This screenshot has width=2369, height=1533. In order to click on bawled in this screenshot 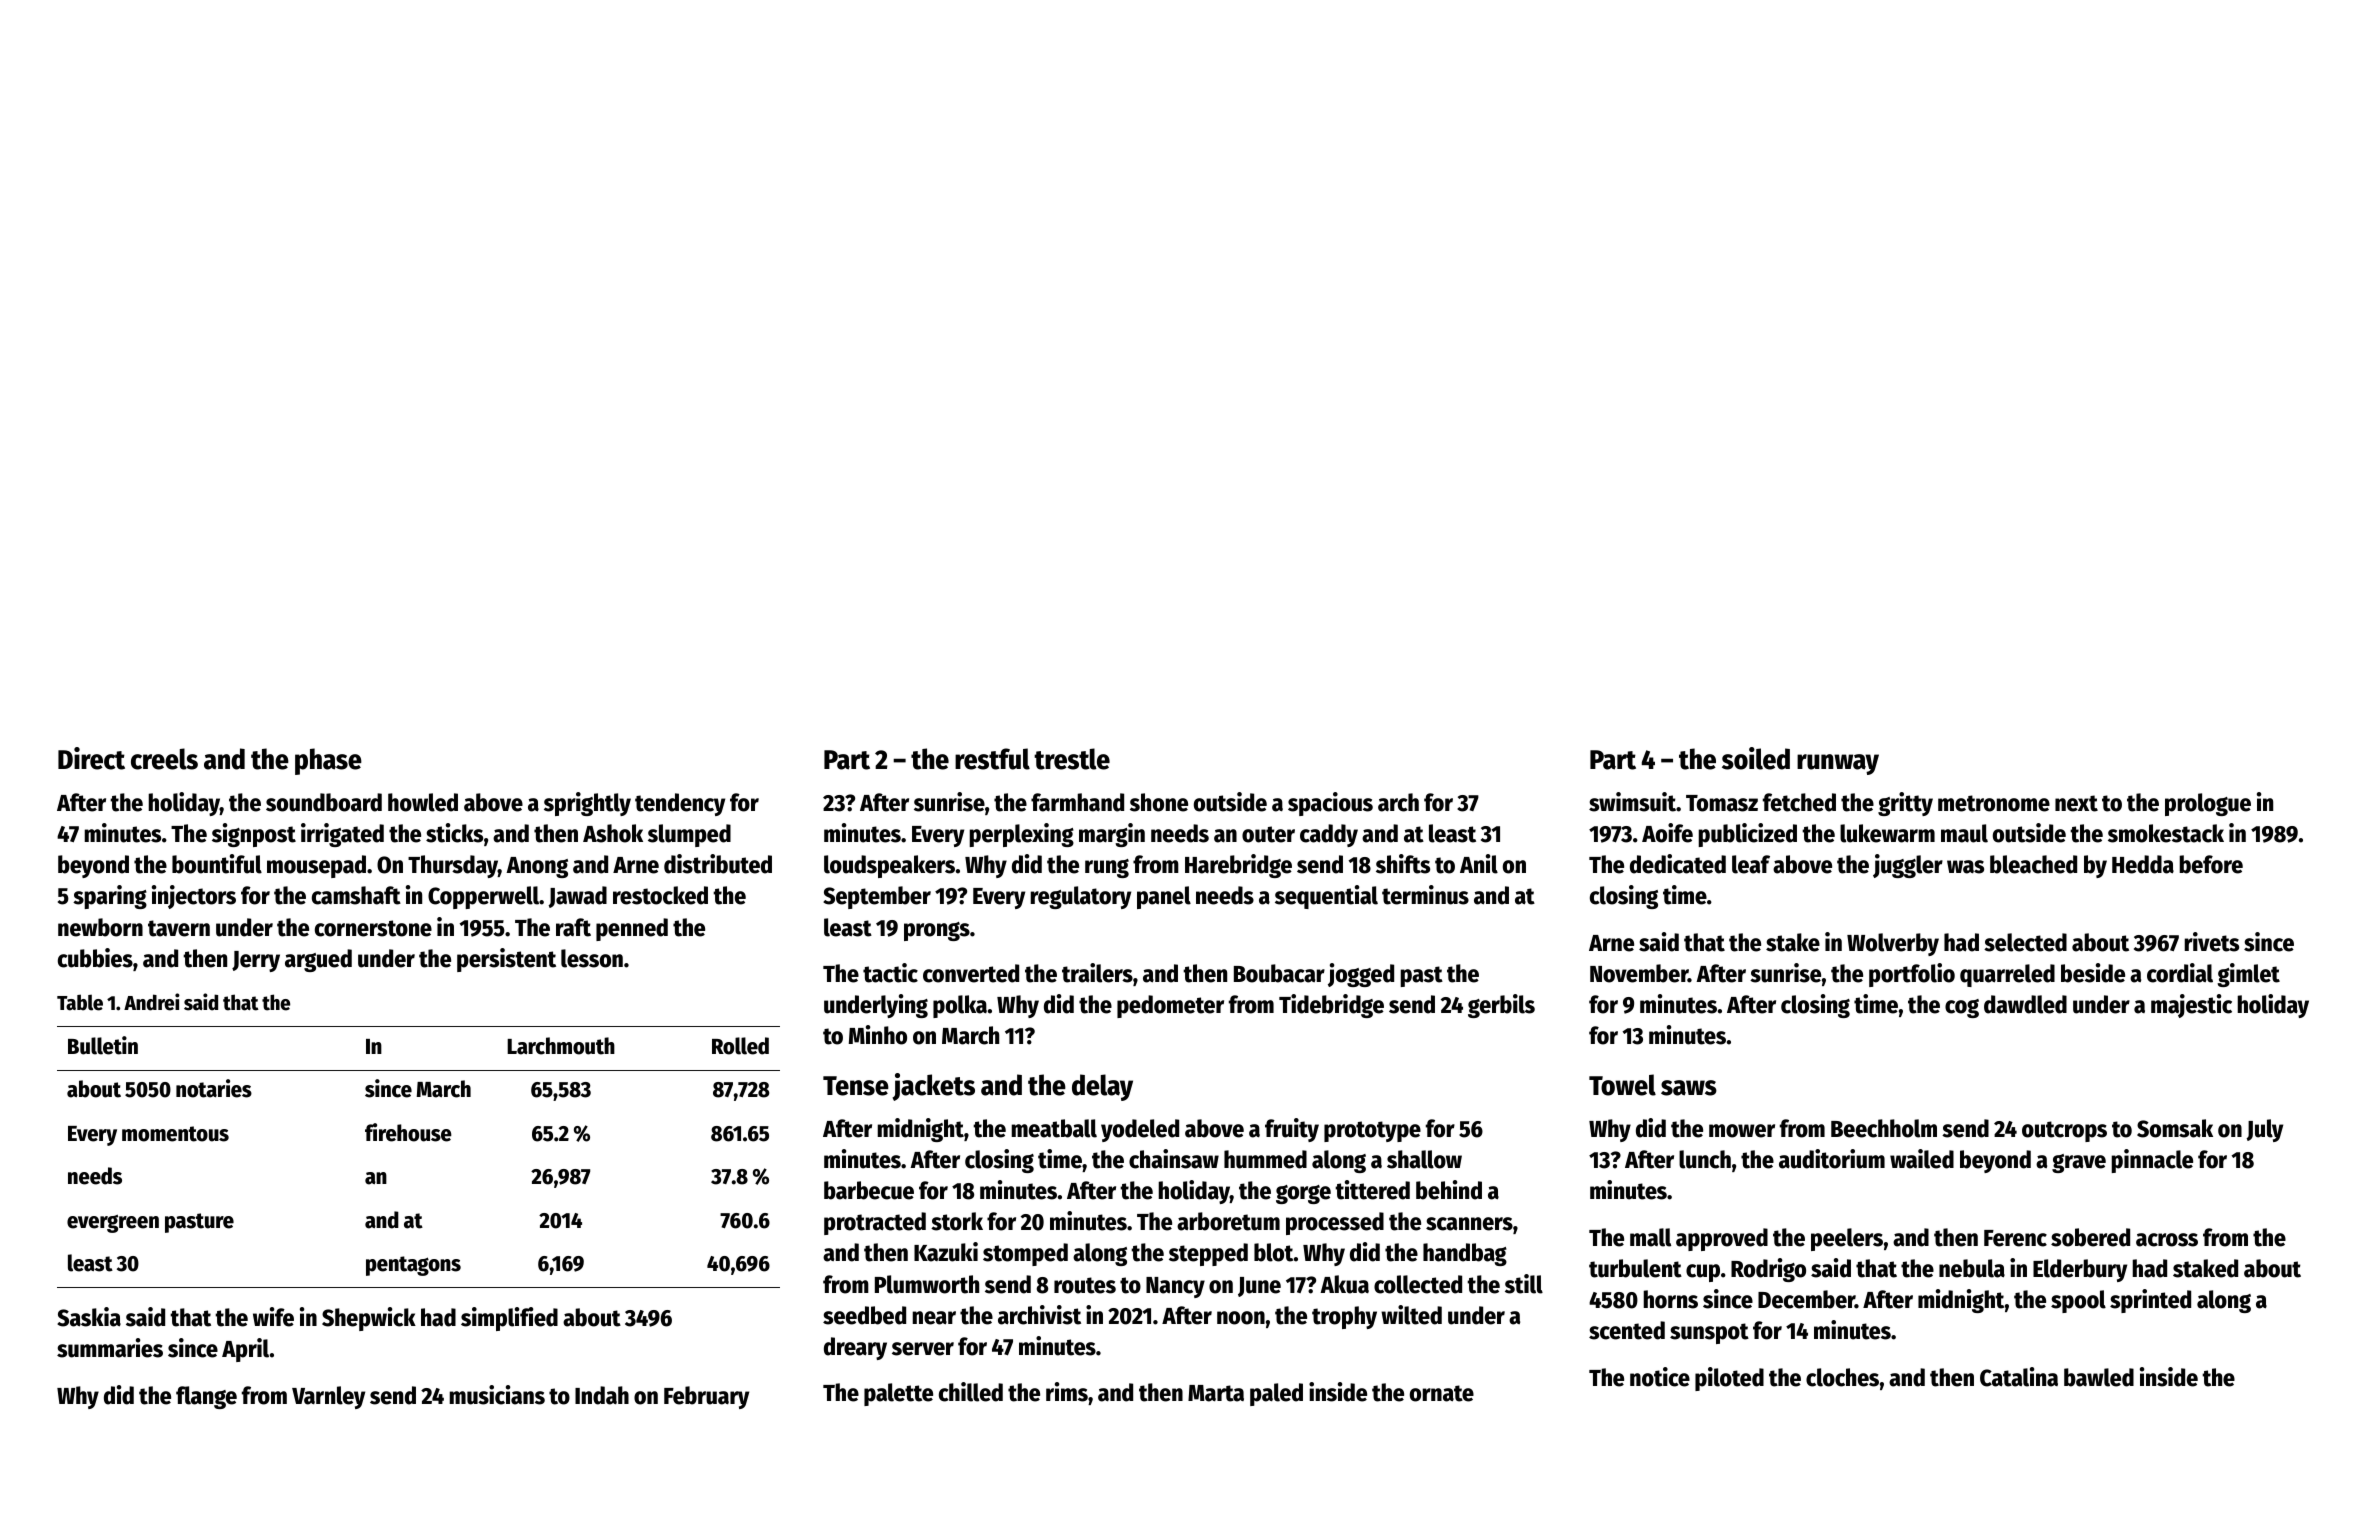, I will do `click(2099, 1377)`.
